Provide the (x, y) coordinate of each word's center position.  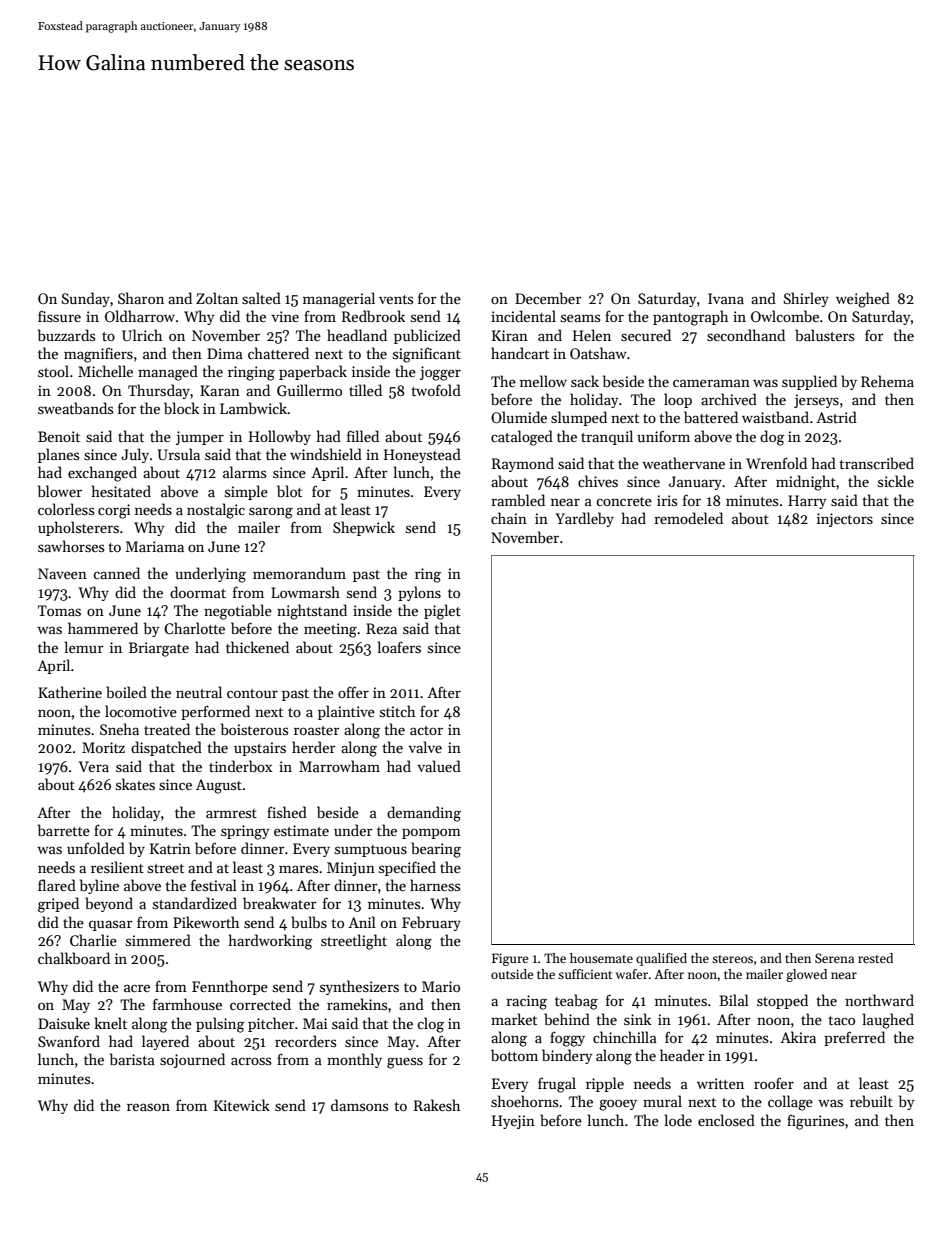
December (548, 298)
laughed (888, 1021)
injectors (845, 520)
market (514, 1019)
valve (425, 747)
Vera (94, 766)
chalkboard (74, 958)
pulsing (220, 1025)
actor (426, 730)
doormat (198, 592)
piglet (442, 612)
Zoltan (217, 298)
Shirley (806, 299)
